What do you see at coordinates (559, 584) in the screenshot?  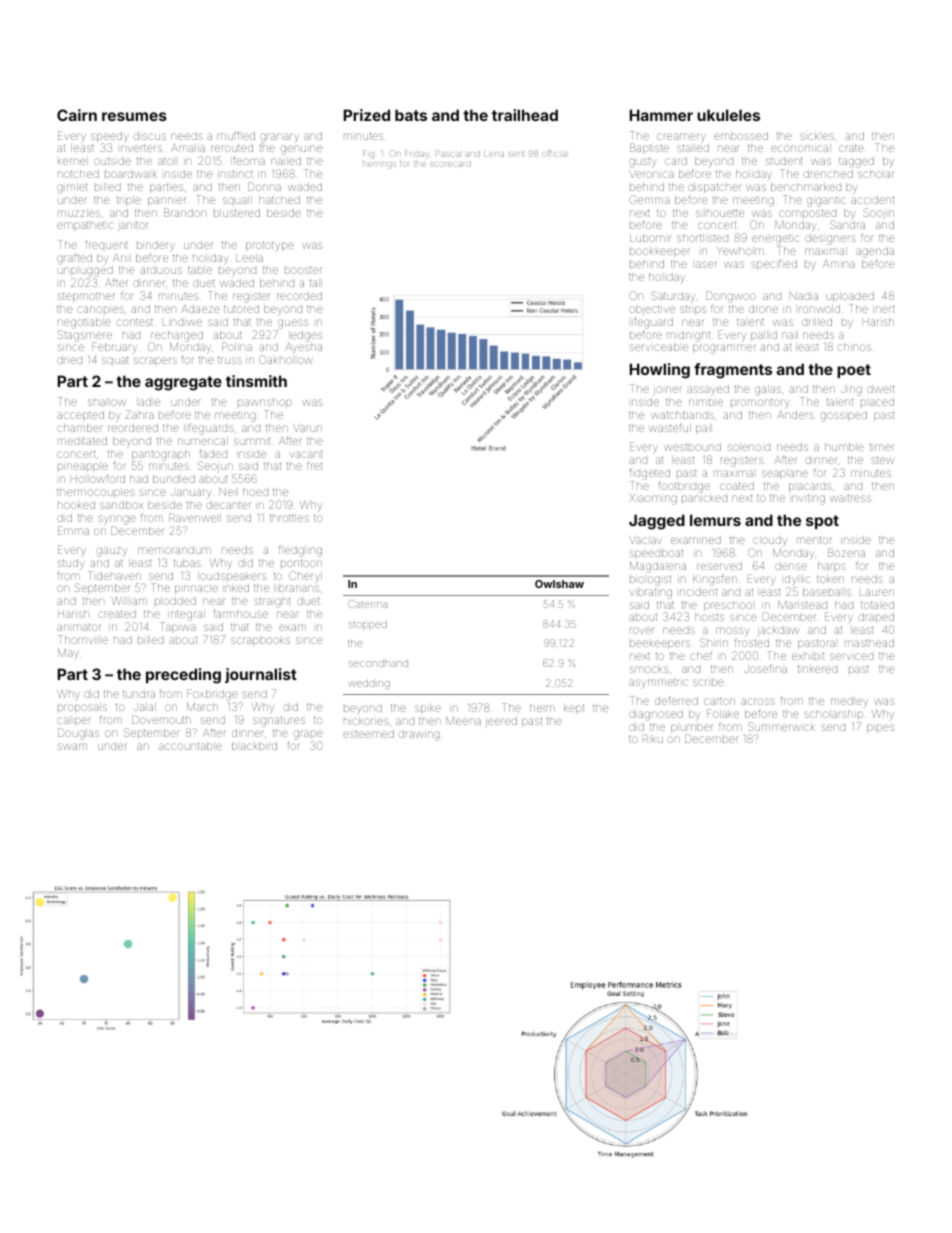 I see `Owlshaw` at bounding box center [559, 584].
